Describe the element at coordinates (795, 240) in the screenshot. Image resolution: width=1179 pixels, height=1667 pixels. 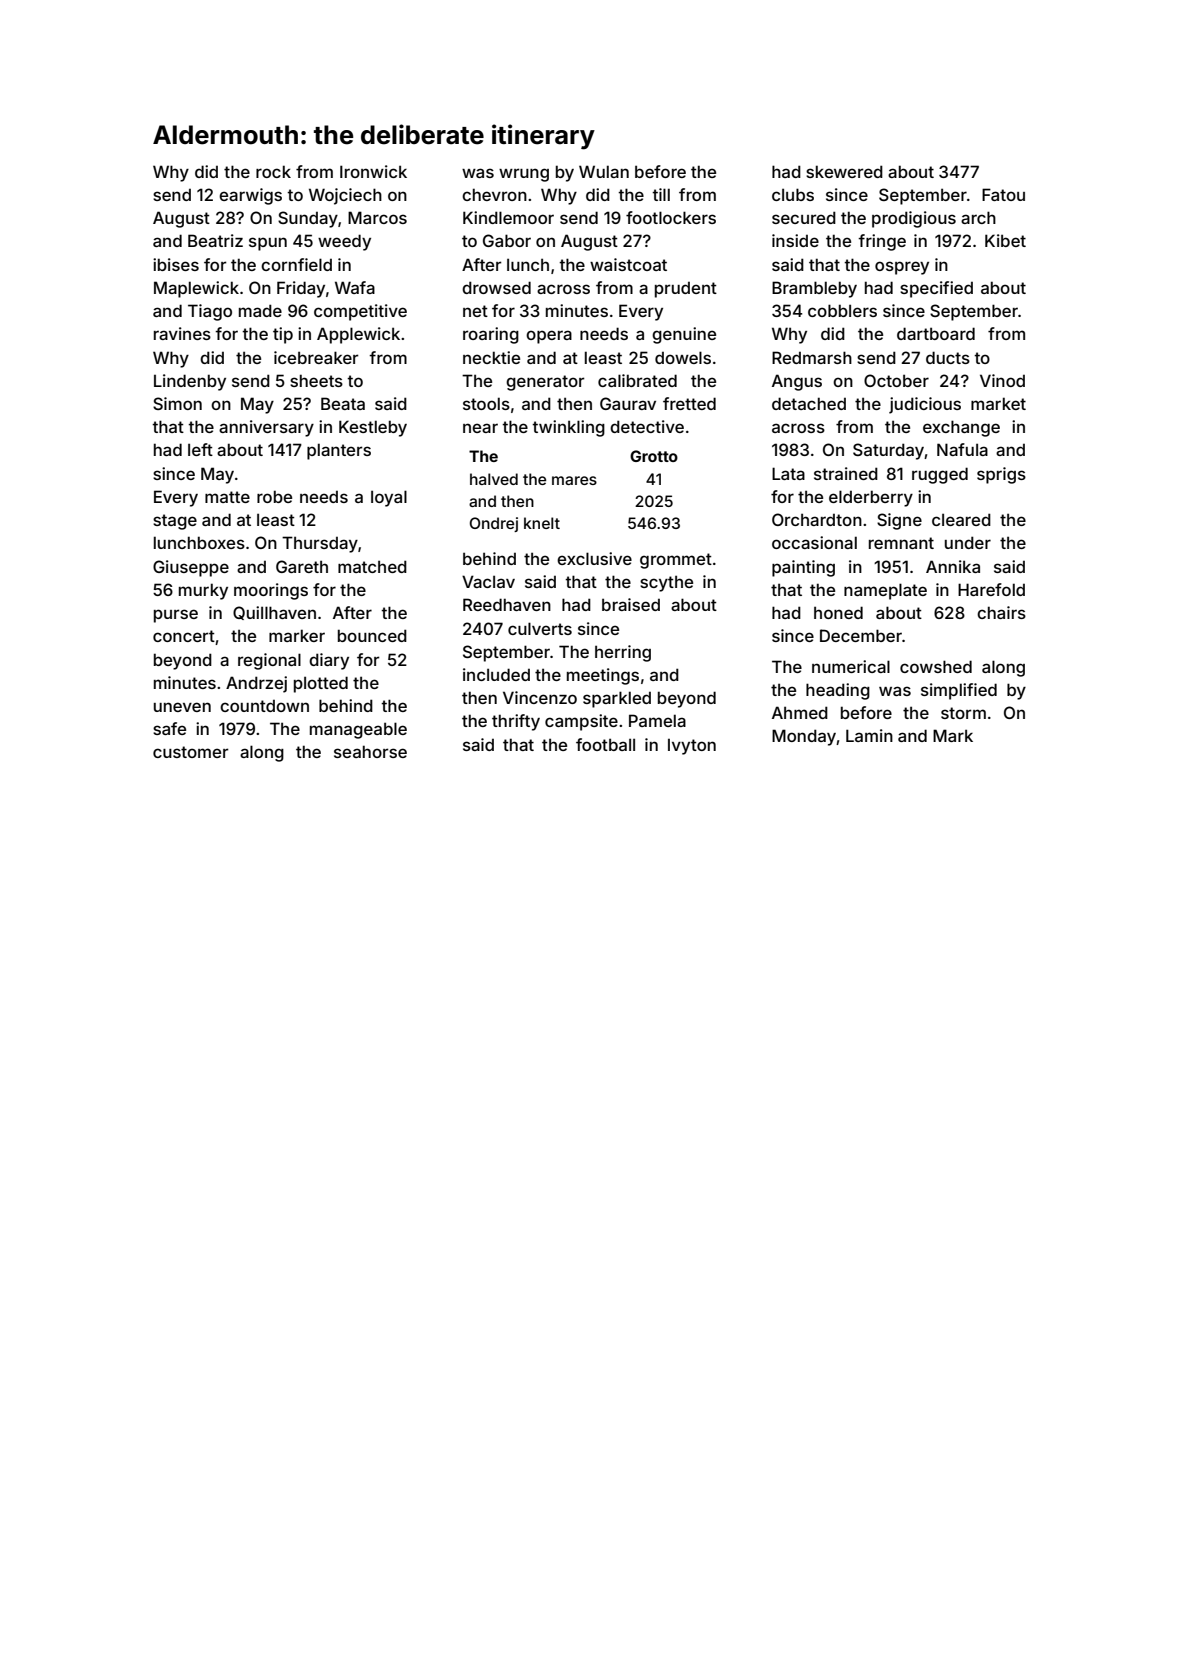
I see `inside` at that location.
